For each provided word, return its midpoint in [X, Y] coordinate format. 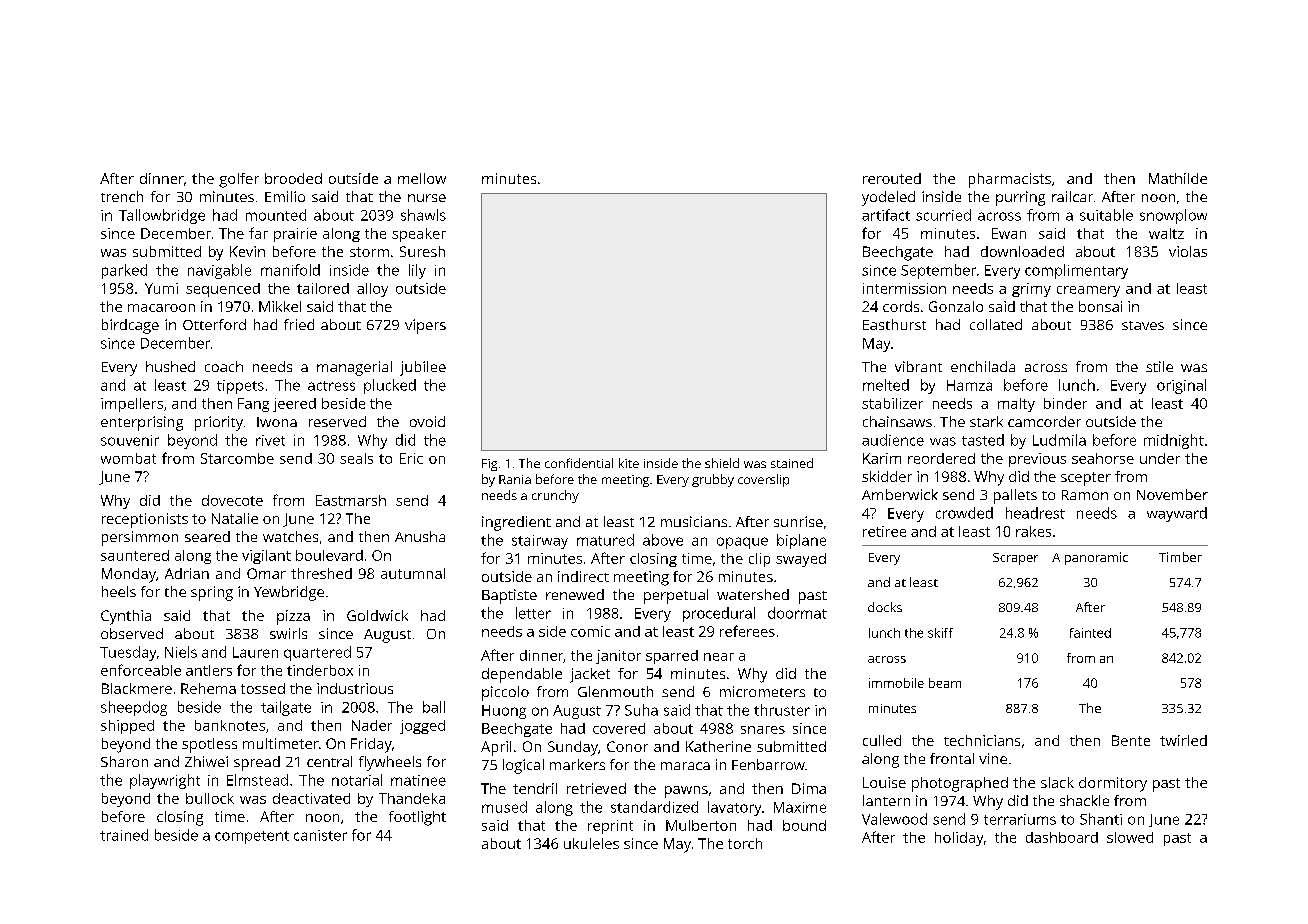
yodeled [888, 198]
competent [252, 837]
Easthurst [894, 324]
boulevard [329, 555]
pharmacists [1010, 180]
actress [331, 386]
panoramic [1096, 558]
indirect [583, 576]
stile [1159, 366]
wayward [1177, 514]
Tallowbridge [162, 216]
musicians [694, 521]
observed [132, 633]
